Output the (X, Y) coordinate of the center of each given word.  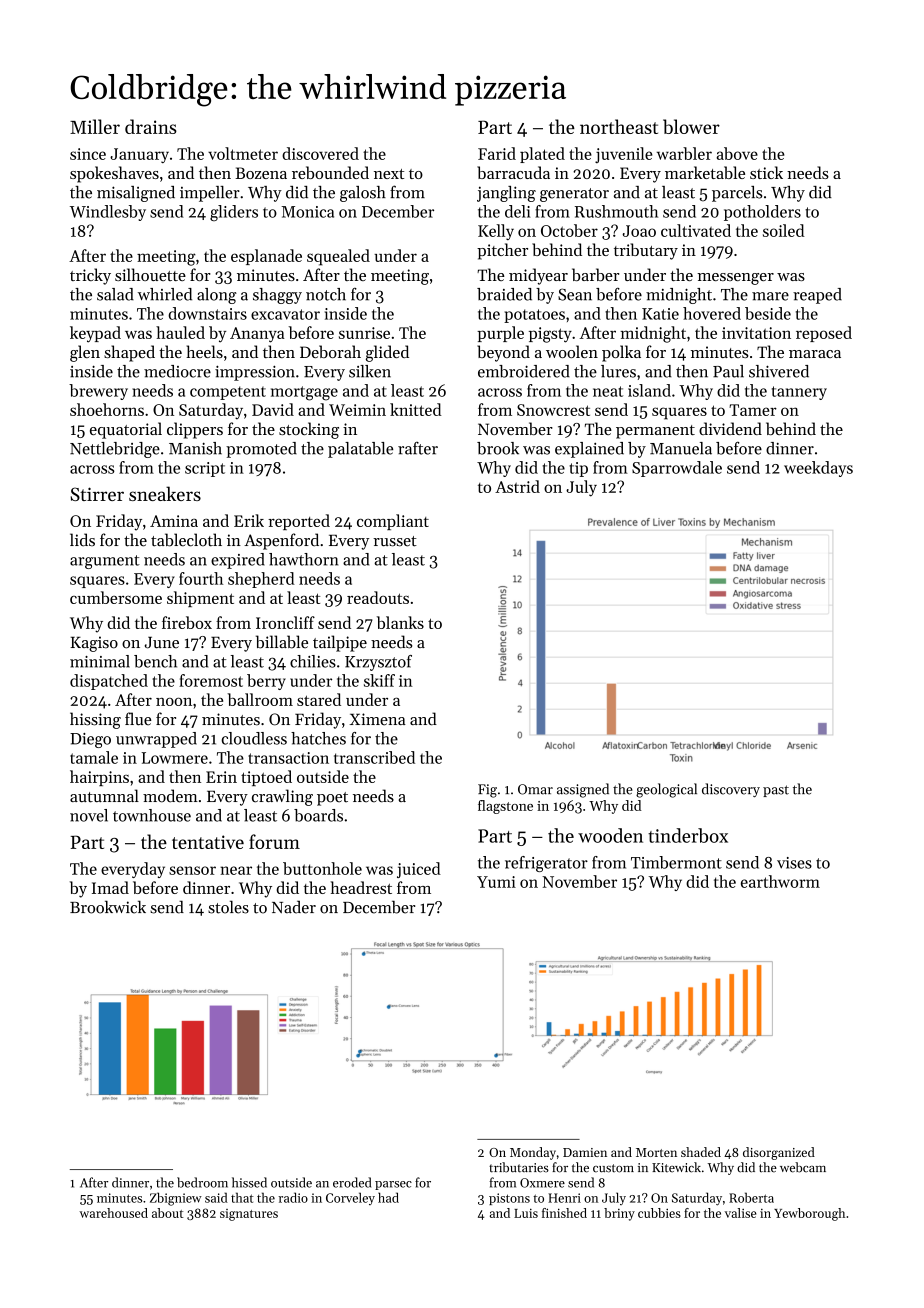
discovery (731, 790)
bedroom (202, 1182)
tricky (90, 276)
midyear (538, 276)
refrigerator (546, 864)
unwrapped (156, 740)
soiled (784, 230)
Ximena (377, 719)
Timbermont (676, 862)
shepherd (261, 580)
